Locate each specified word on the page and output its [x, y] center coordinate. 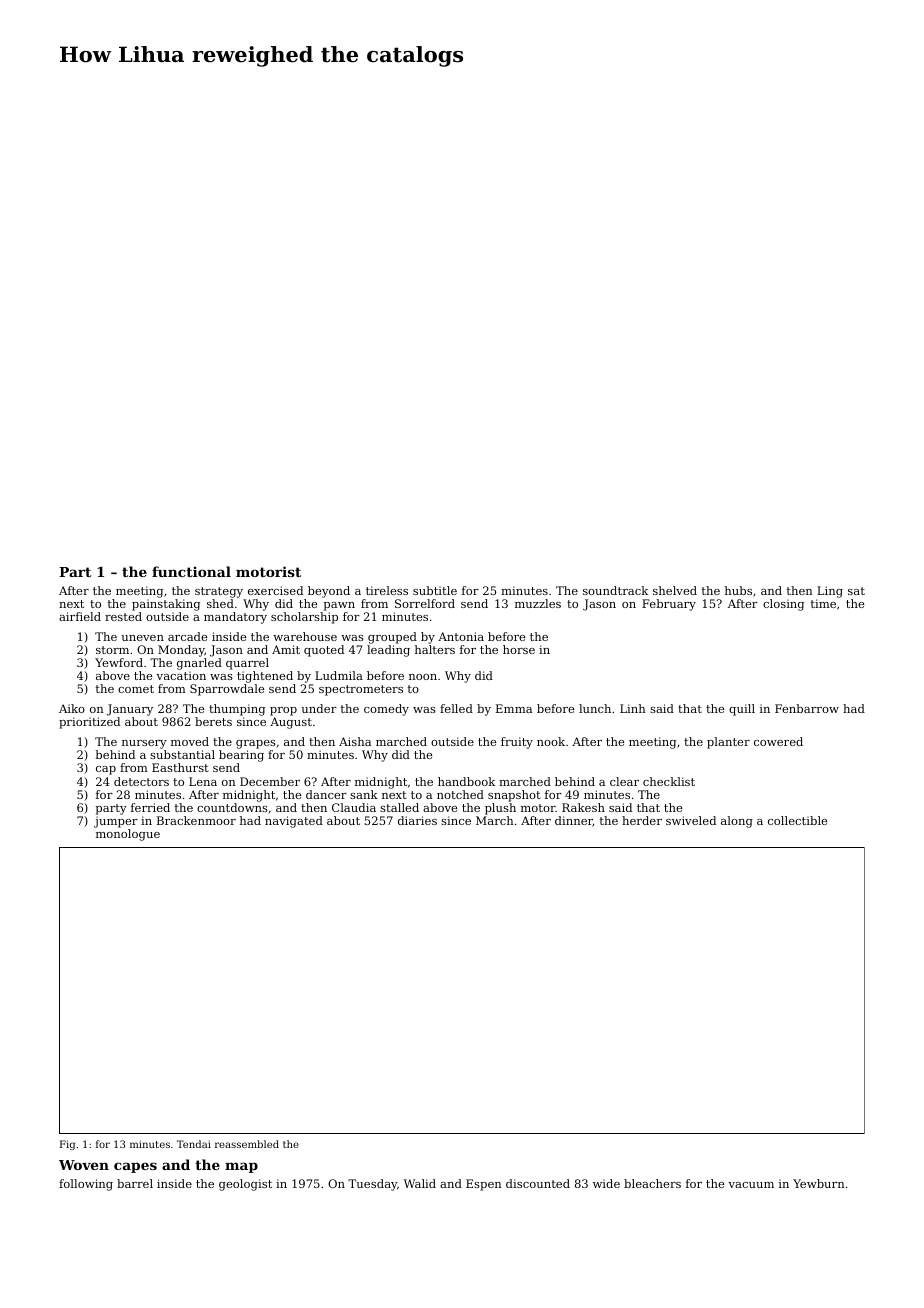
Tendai [194, 1144]
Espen [484, 1185]
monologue [128, 835]
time [823, 603]
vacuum [751, 1185]
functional [191, 571]
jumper [116, 822]
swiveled [691, 820]
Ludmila [339, 675]
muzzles [538, 603]
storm [112, 650]
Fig [67, 1145]
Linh [633, 708]
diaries [417, 820]
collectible [797, 820]
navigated [294, 822]
